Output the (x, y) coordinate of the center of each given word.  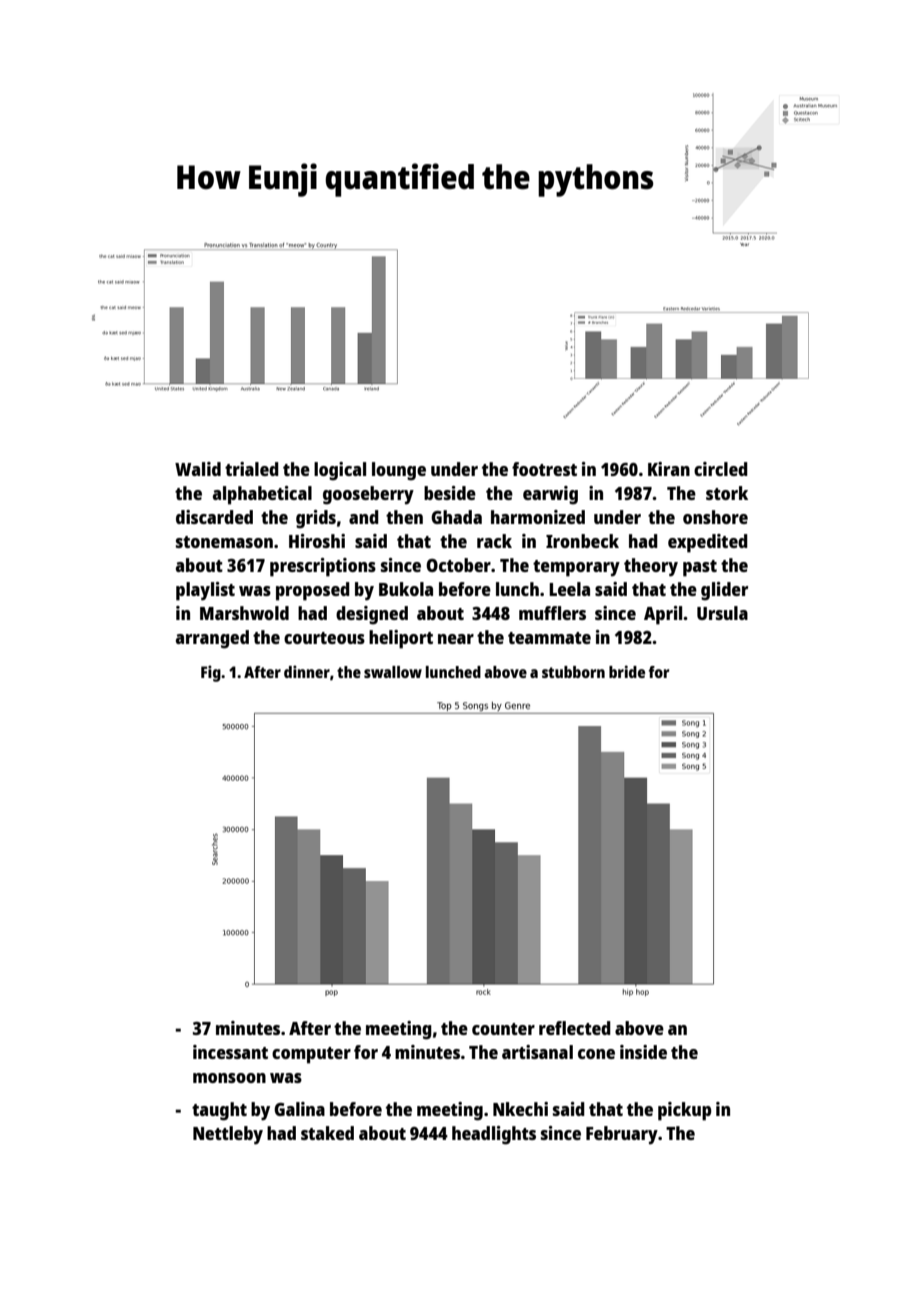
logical (340, 471)
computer (311, 1055)
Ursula (722, 613)
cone (596, 1054)
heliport (401, 639)
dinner (307, 671)
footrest (544, 469)
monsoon (229, 1078)
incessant (230, 1052)
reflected (575, 1028)
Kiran (669, 469)
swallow (393, 672)
